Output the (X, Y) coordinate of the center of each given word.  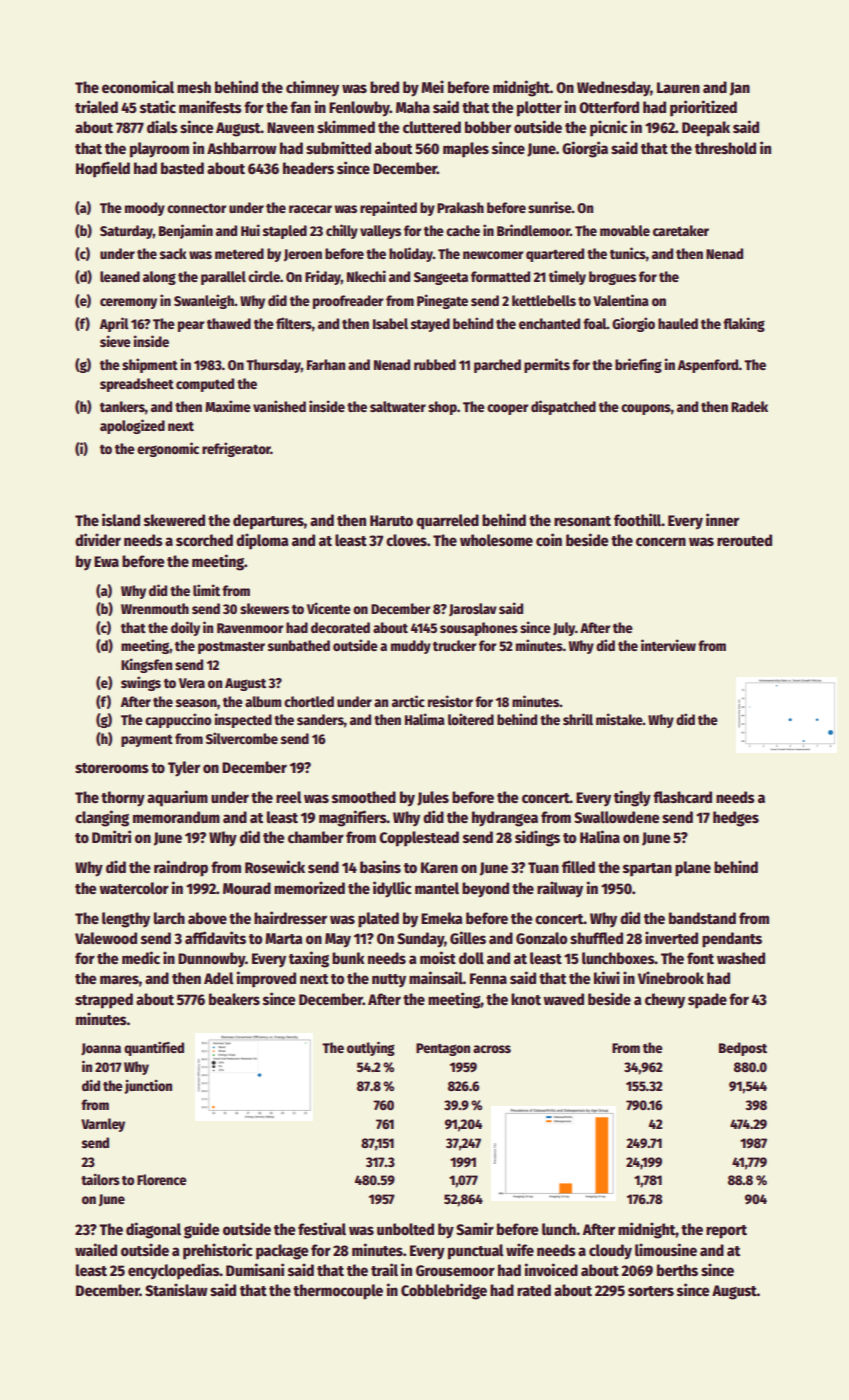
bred (384, 87)
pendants (732, 940)
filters (294, 323)
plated (378, 920)
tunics (628, 253)
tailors (100, 1179)
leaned (120, 276)
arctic (408, 701)
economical (138, 86)
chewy (665, 1001)
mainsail (436, 977)
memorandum (176, 817)
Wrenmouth (155, 608)
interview (668, 645)
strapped (104, 1001)
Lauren (678, 87)
